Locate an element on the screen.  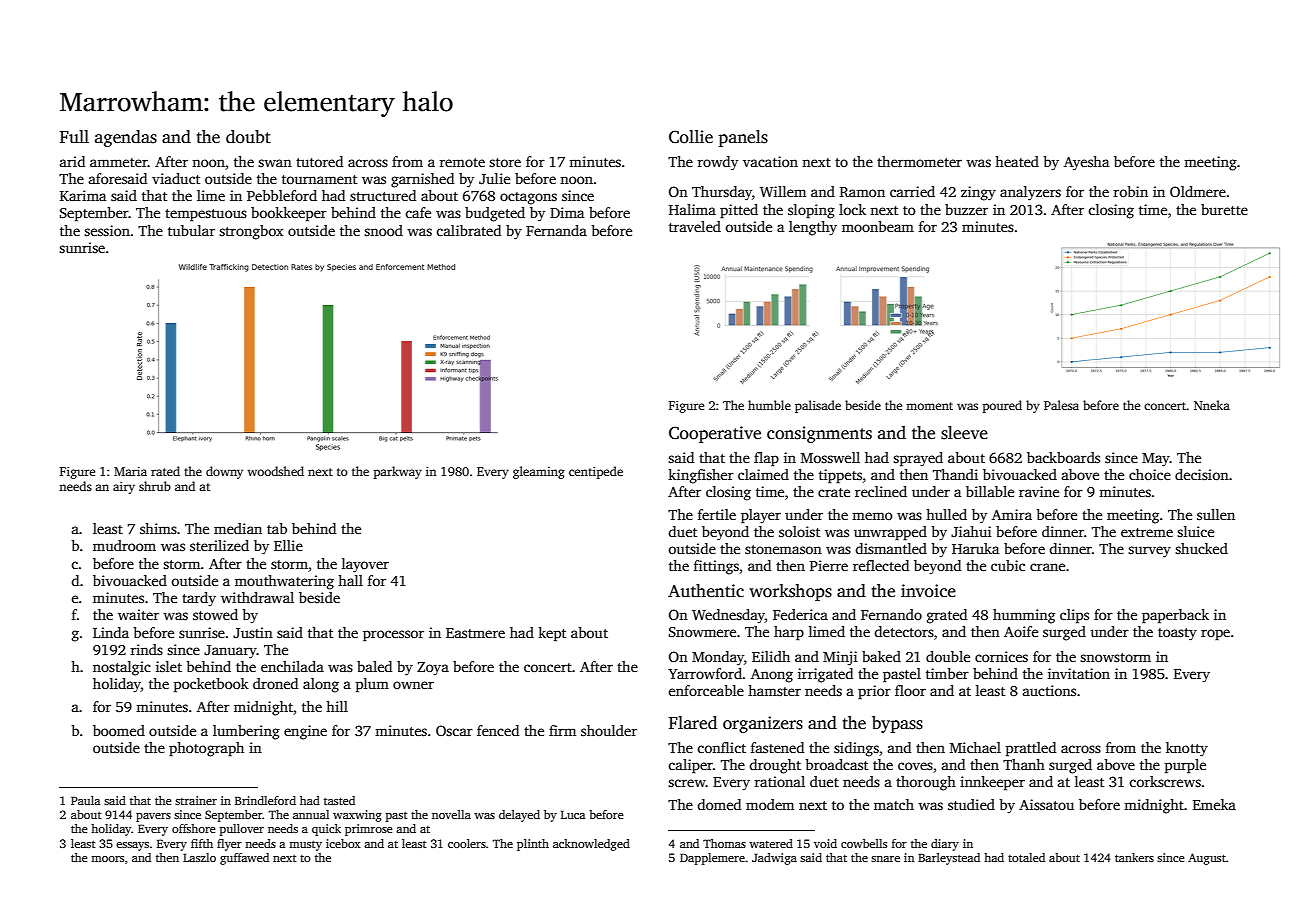
waiter is located at coordinates (138, 614).
